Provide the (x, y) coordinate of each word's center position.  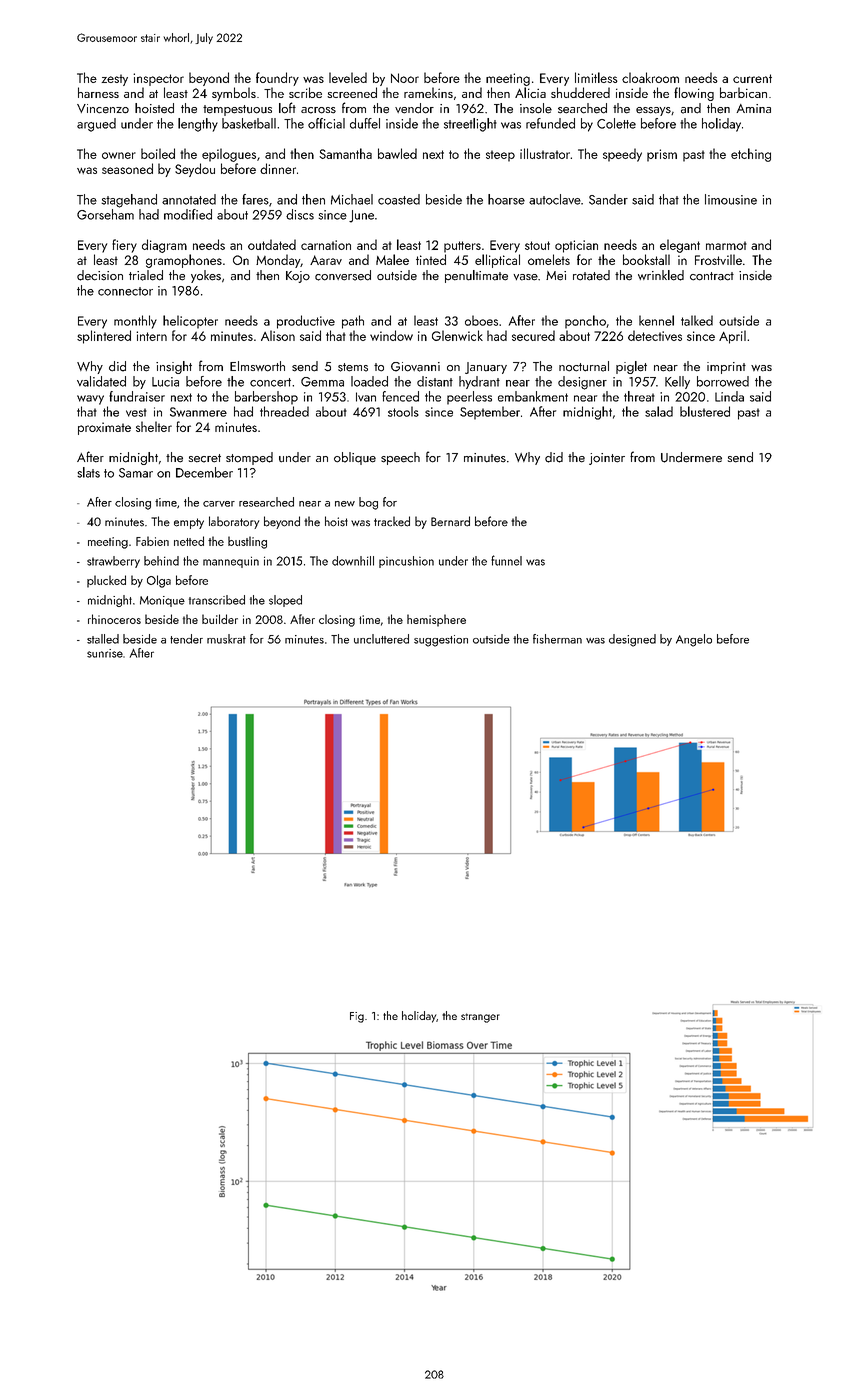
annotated (189, 199)
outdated (272, 244)
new (345, 504)
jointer (607, 459)
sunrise (105, 653)
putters (462, 247)
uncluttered (381, 639)
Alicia (530, 92)
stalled (103, 639)
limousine (731, 199)
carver (219, 504)
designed (632, 640)
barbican (743, 92)
